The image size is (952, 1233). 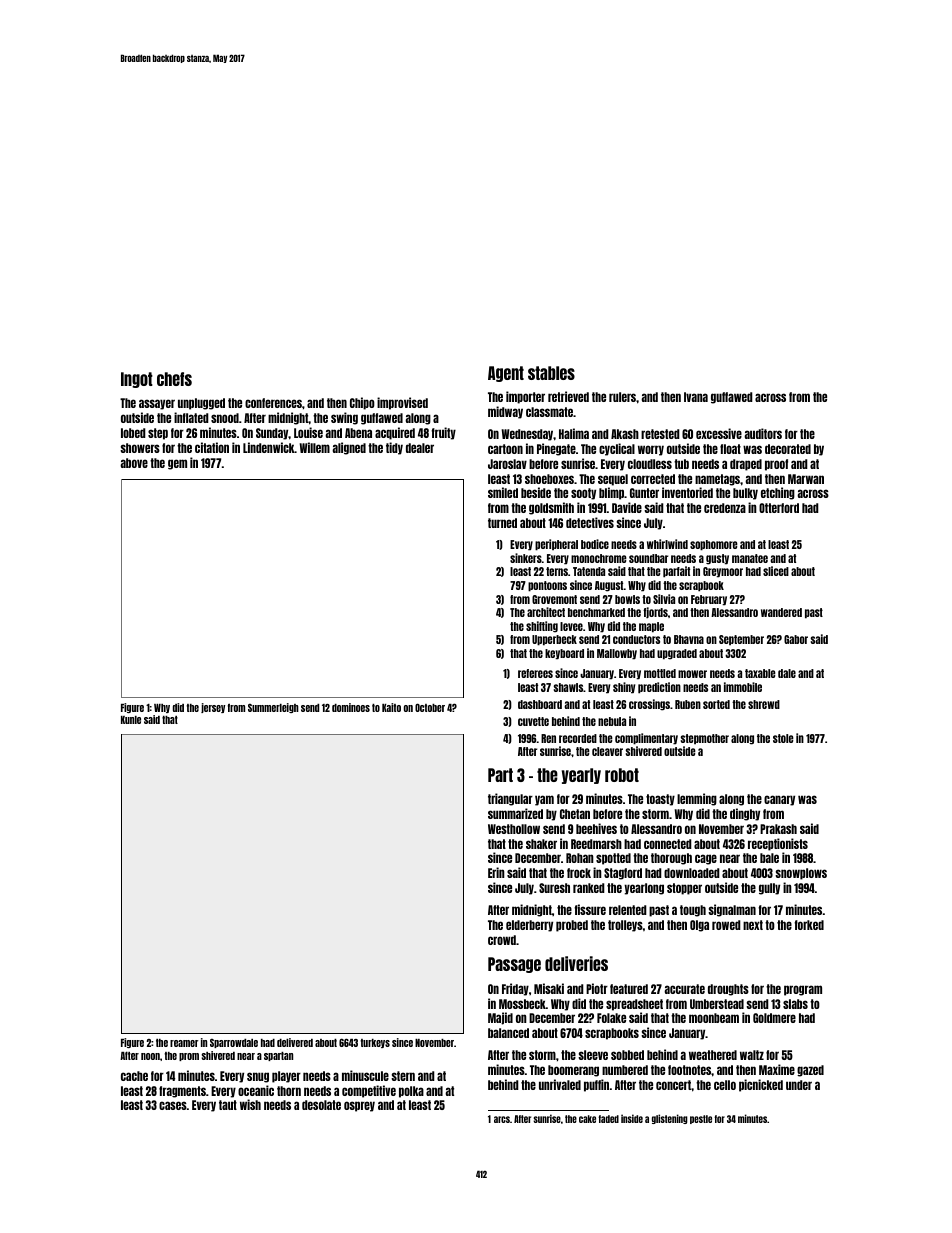 What do you see at coordinates (514, 965) in the screenshot?
I see `Passage` at bounding box center [514, 965].
